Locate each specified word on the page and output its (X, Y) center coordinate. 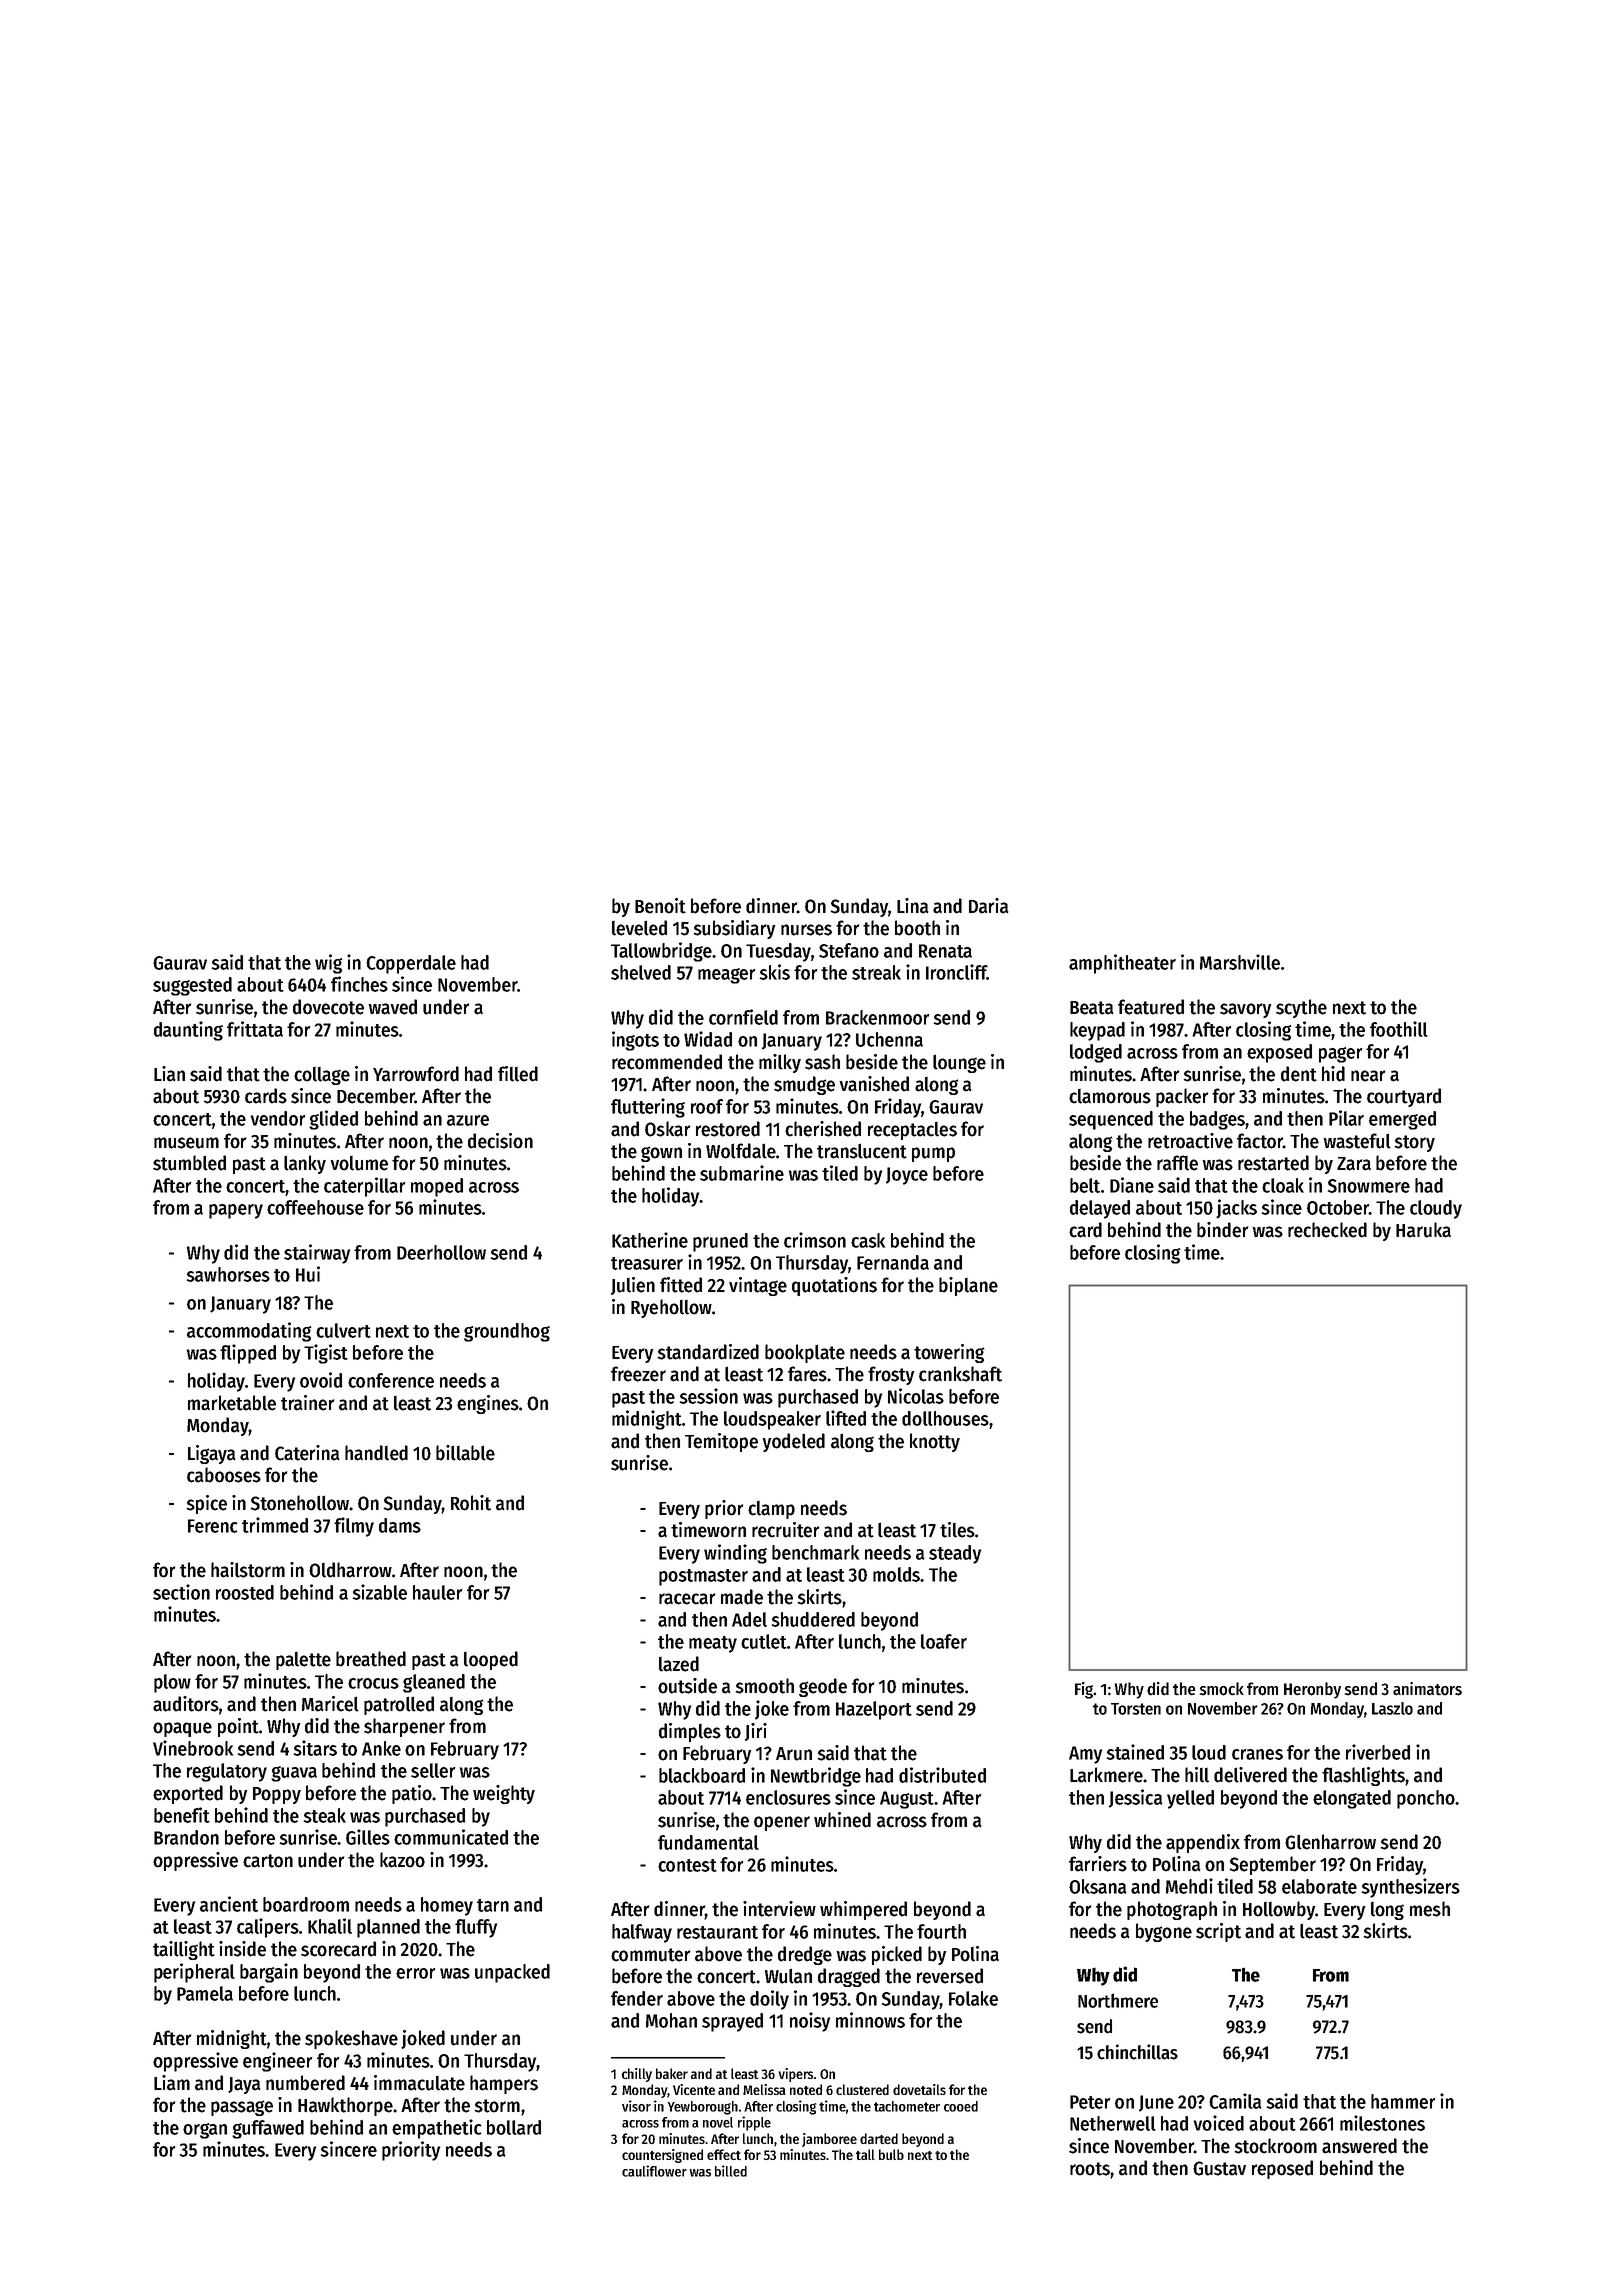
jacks (1236, 1209)
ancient (229, 1904)
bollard (514, 2127)
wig (329, 964)
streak (876, 972)
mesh (1430, 1909)
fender (637, 1998)
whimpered (863, 1910)
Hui (308, 1274)
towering (949, 1353)
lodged (1096, 1053)
